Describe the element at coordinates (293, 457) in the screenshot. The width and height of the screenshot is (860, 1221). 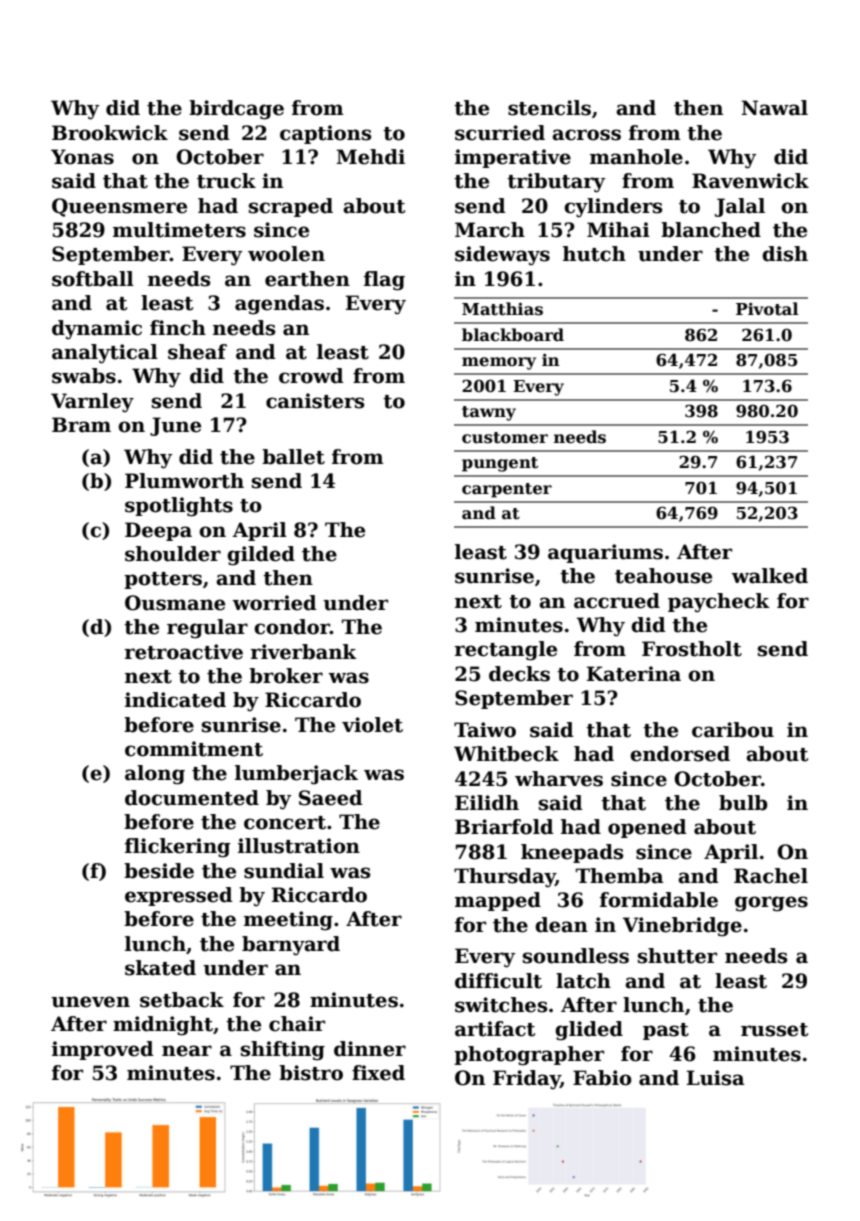
I see `ballet` at that location.
